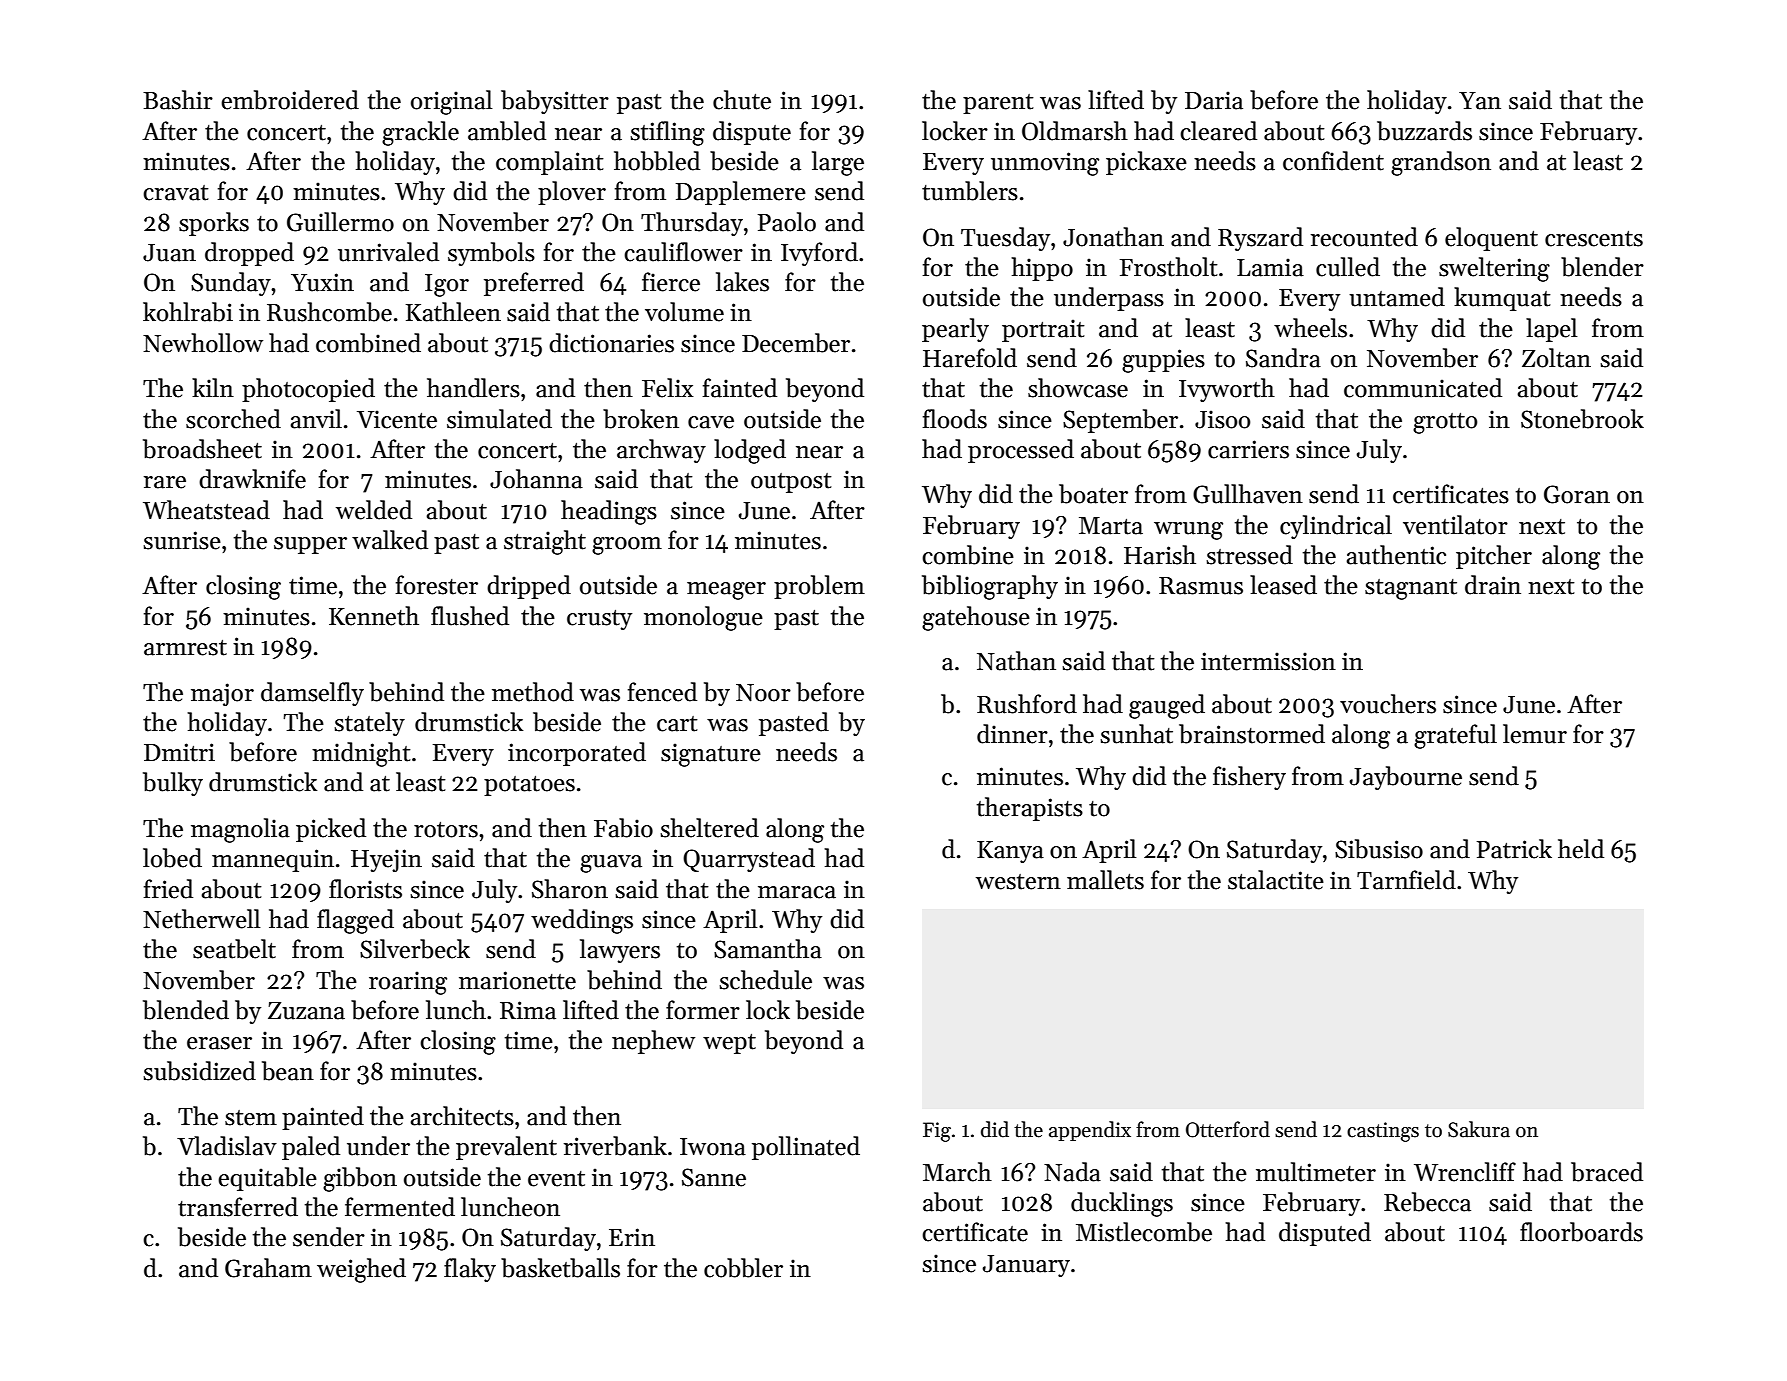  Describe the element at coordinates (340, 222) in the screenshot. I see `Guillermo` at that location.
